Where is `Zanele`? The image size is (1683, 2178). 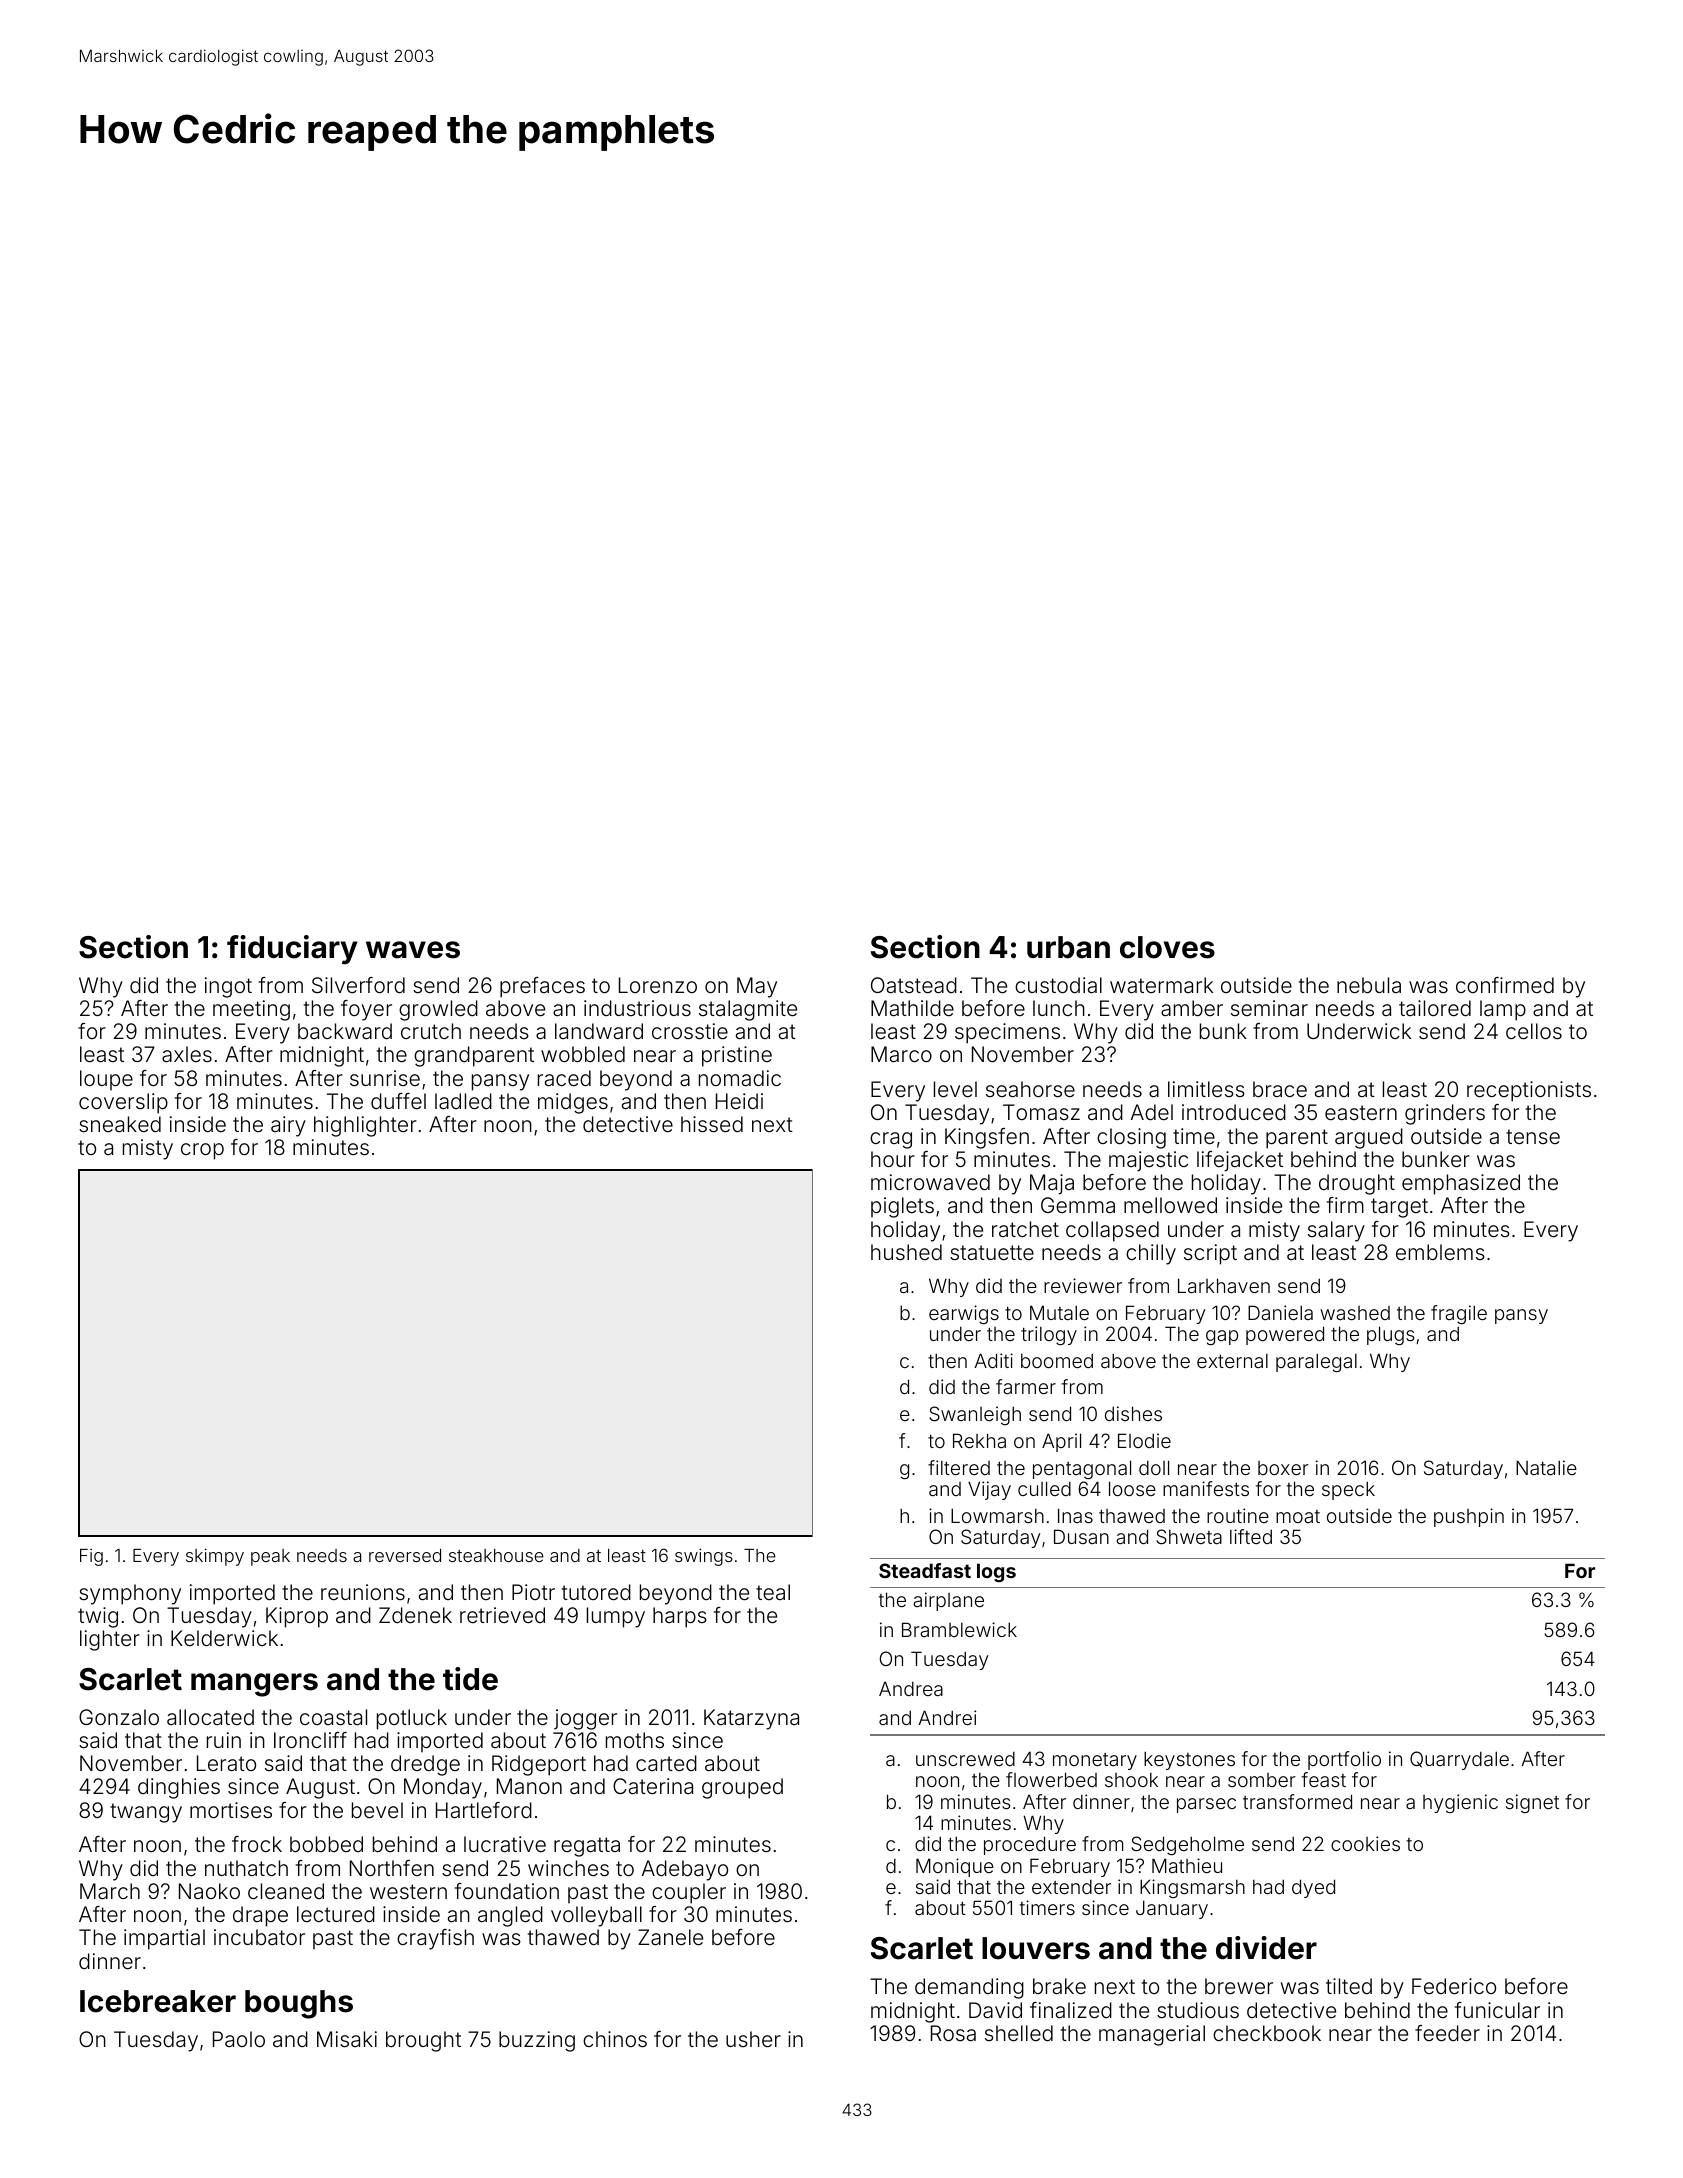 Zanele is located at coordinates (670, 1937).
